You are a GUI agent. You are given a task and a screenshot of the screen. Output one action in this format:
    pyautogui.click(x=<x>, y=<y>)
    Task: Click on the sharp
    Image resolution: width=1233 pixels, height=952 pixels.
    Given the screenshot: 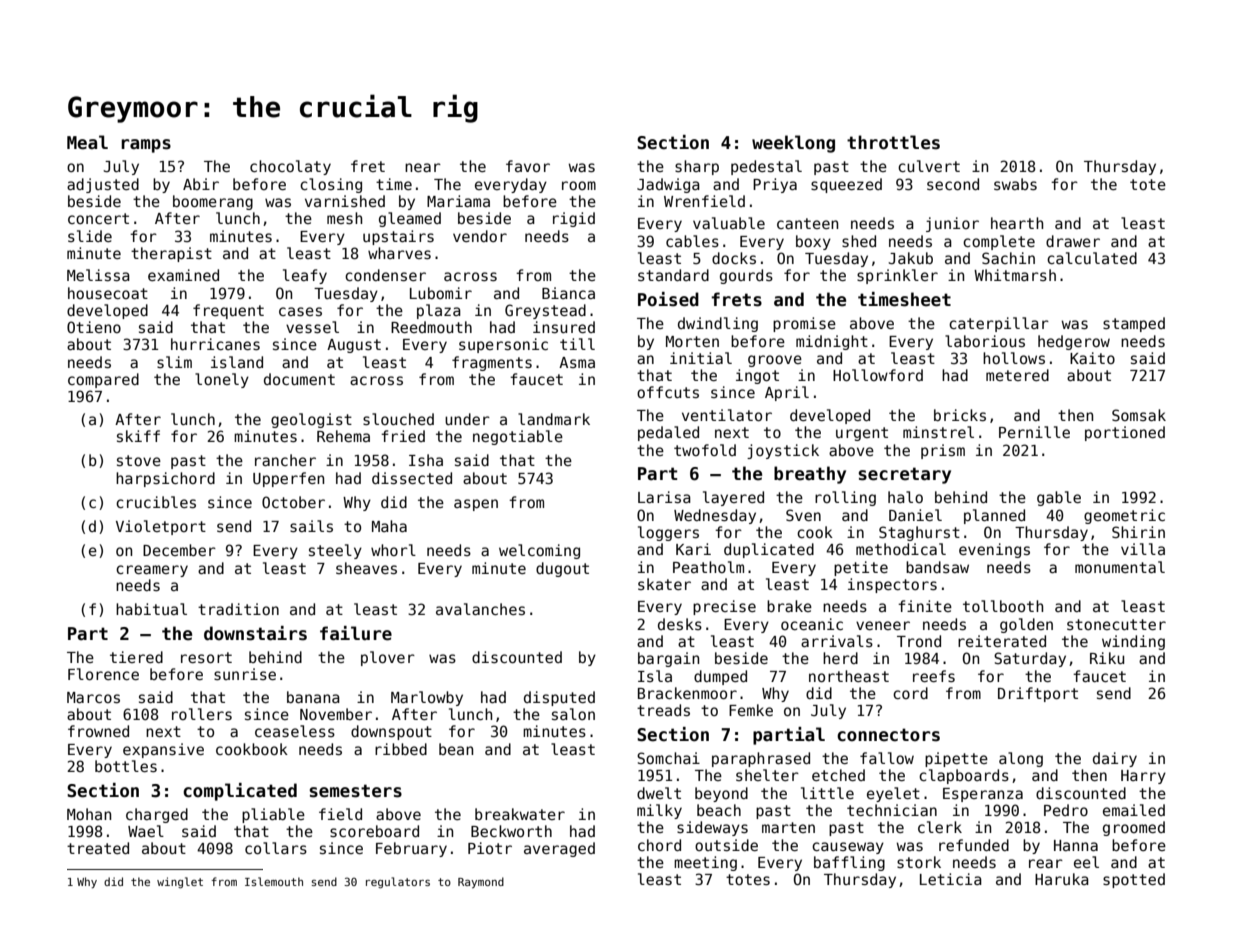 What is the action you would take?
    pyautogui.click(x=697, y=167)
